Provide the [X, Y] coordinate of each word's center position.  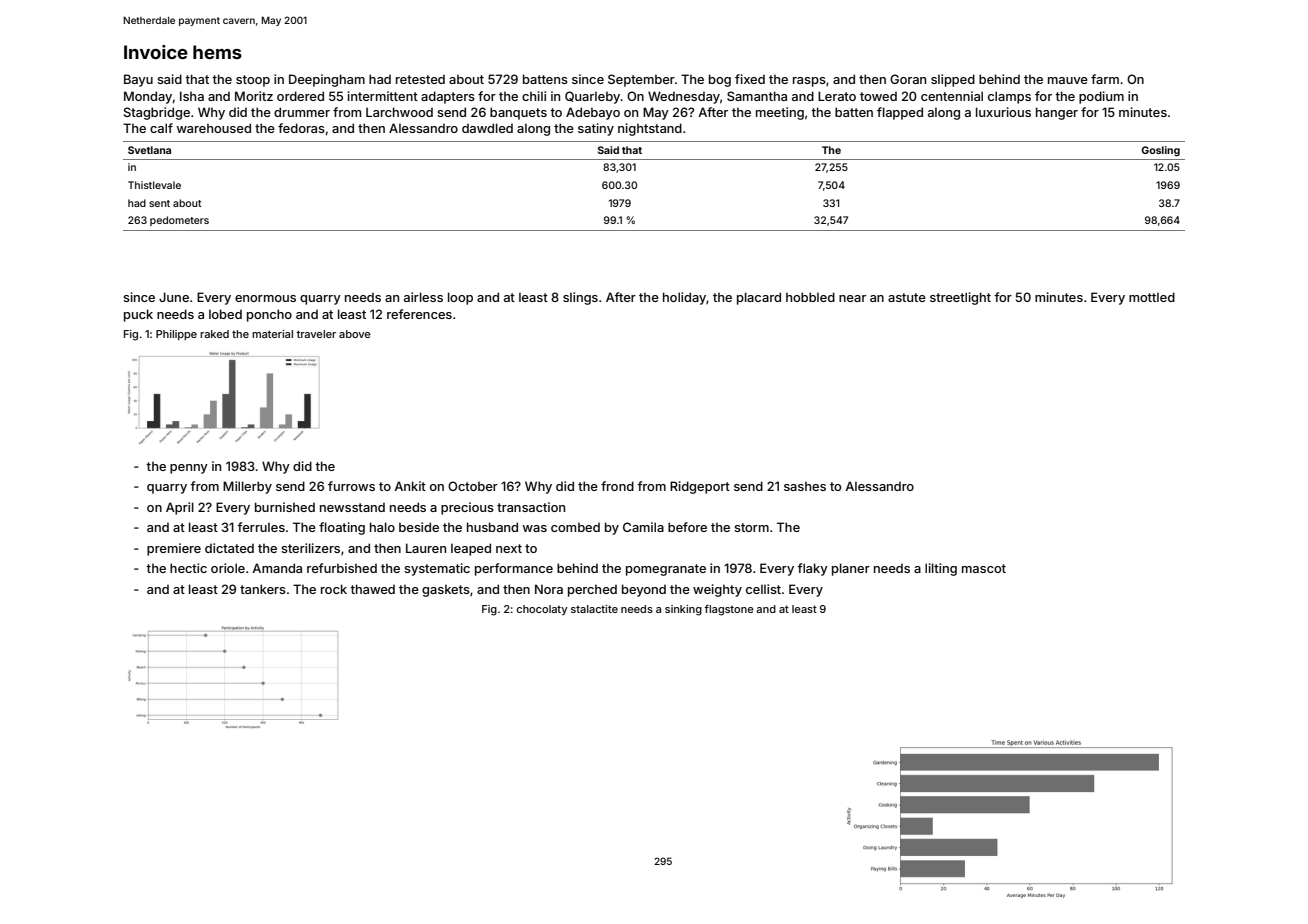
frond [617, 486]
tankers [263, 589]
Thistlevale [154, 185]
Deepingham [327, 80]
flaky [812, 569]
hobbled [810, 297]
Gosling [1160, 151]
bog [720, 80]
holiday [685, 298]
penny [189, 469]
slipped [953, 80]
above [355, 334]
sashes [805, 486]
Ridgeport [700, 487]
